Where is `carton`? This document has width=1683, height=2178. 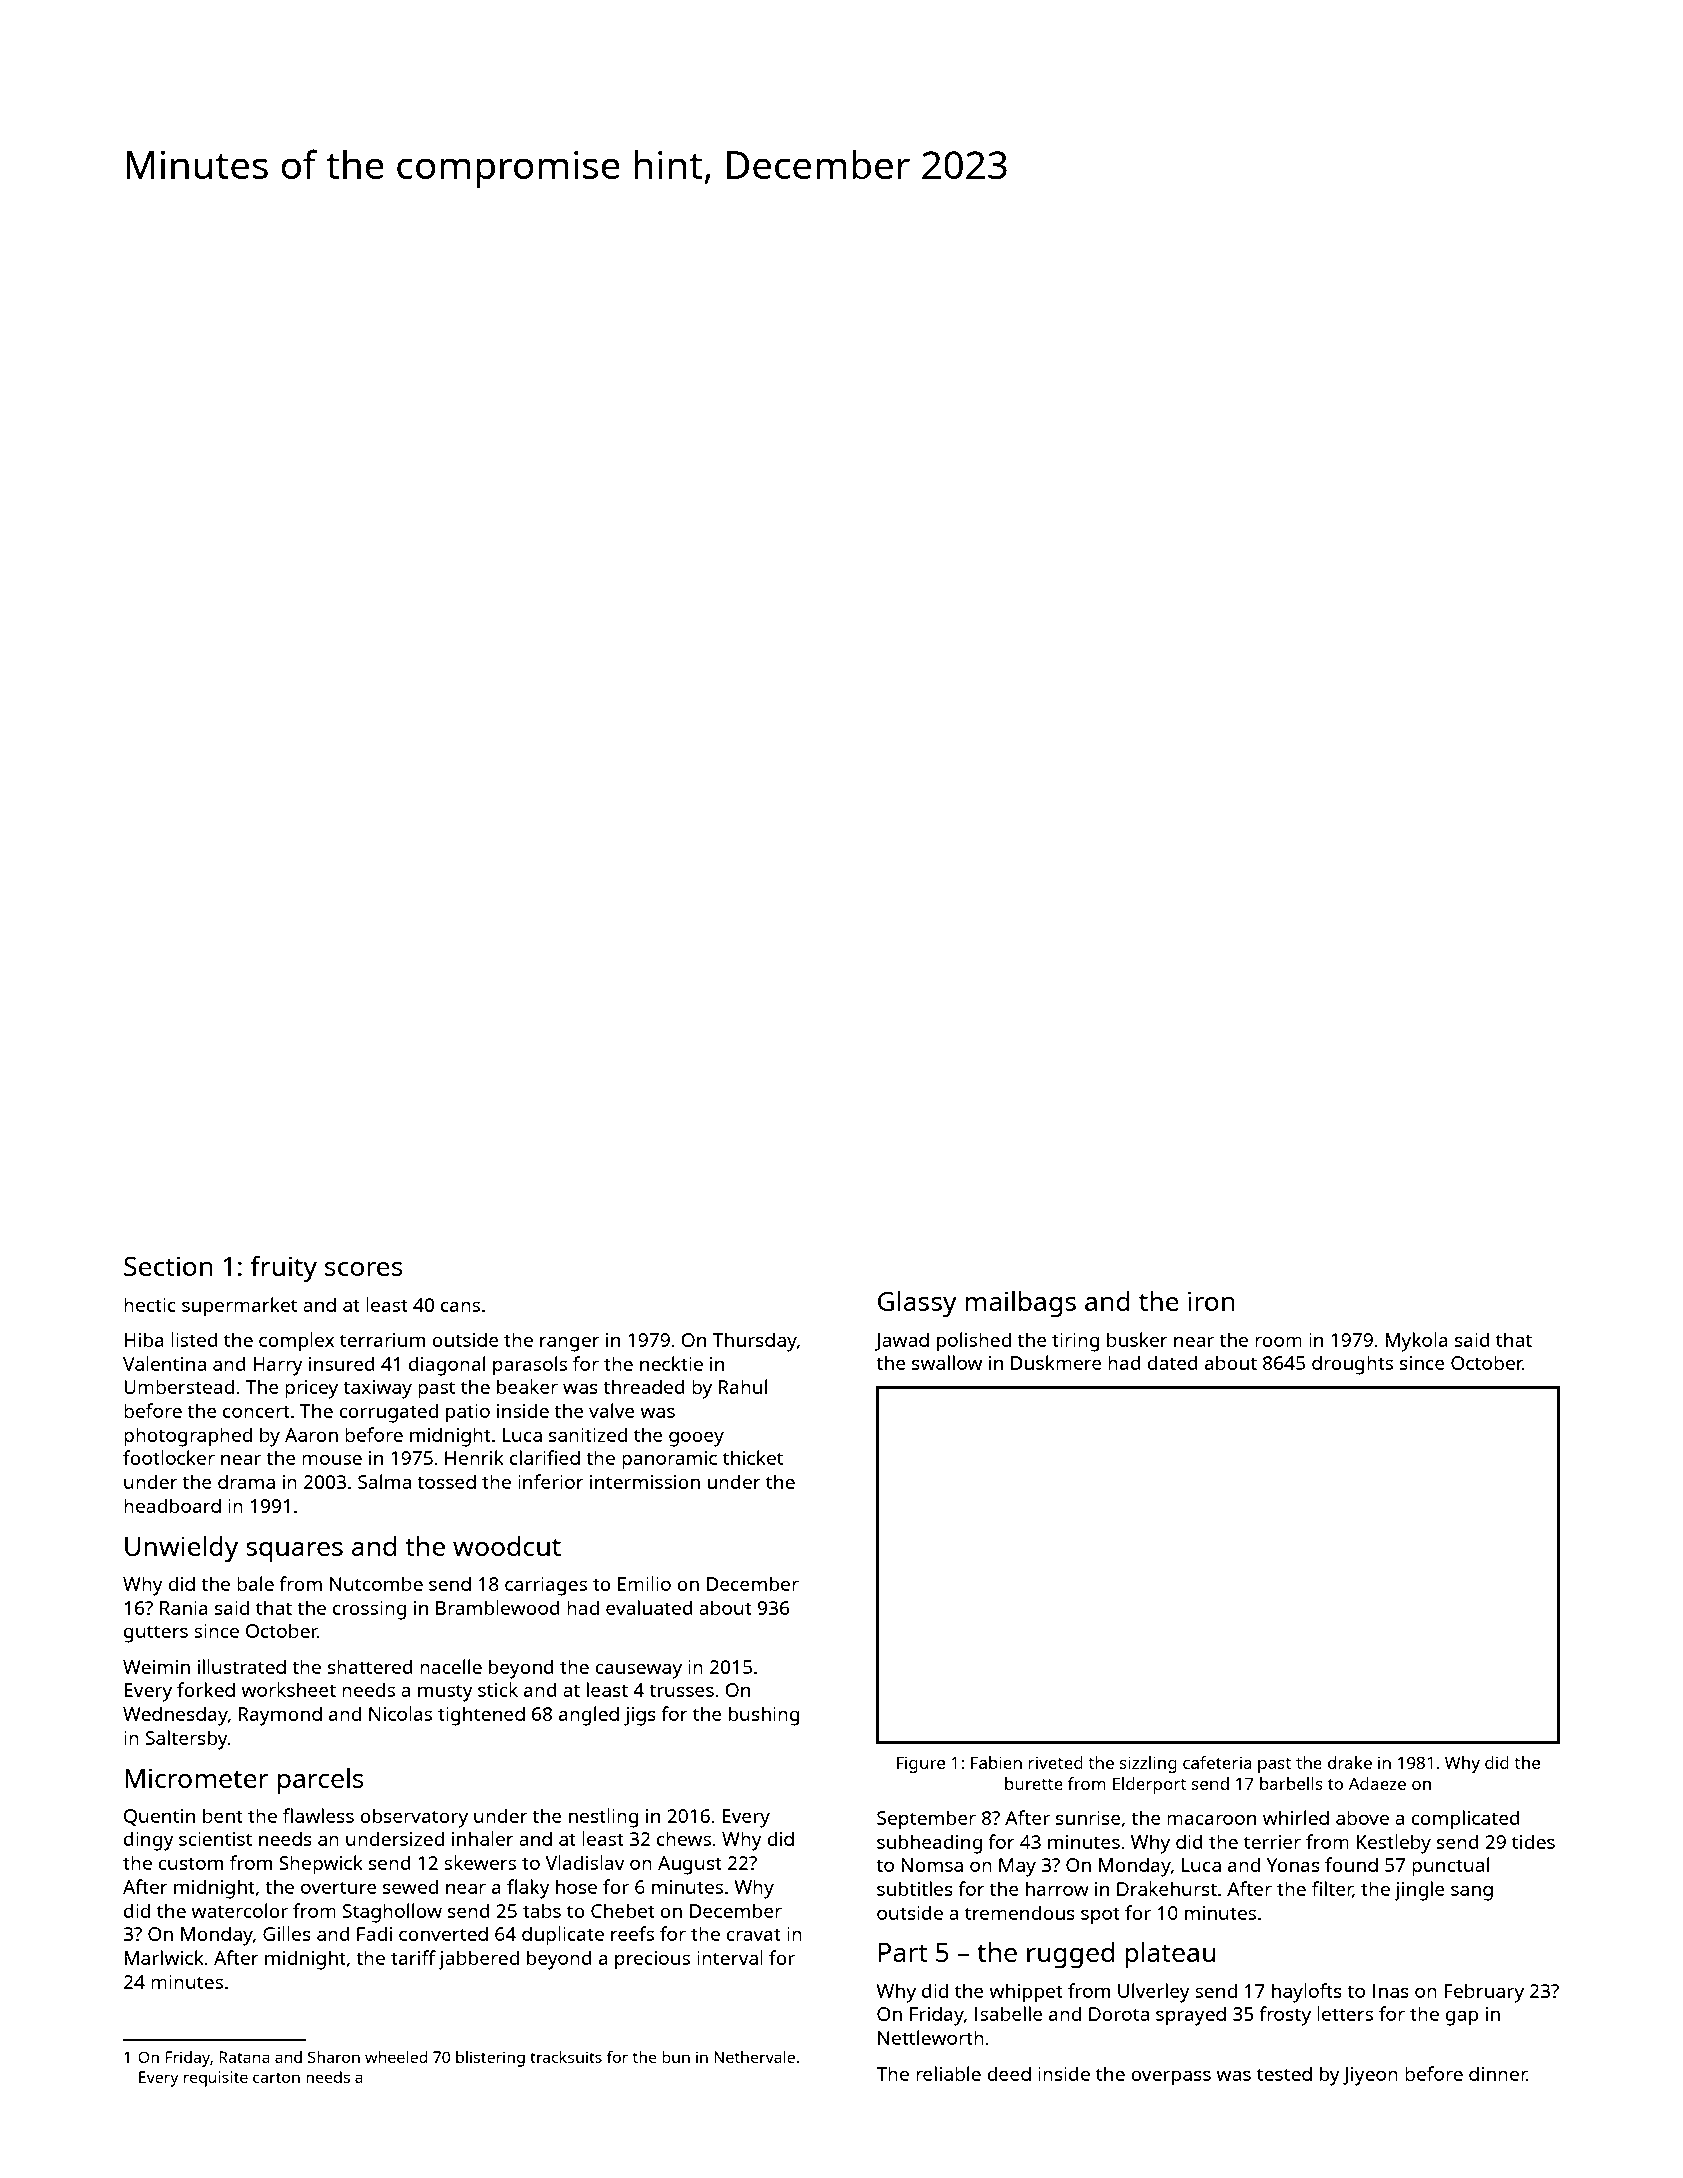
carton is located at coordinates (276, 2077).
